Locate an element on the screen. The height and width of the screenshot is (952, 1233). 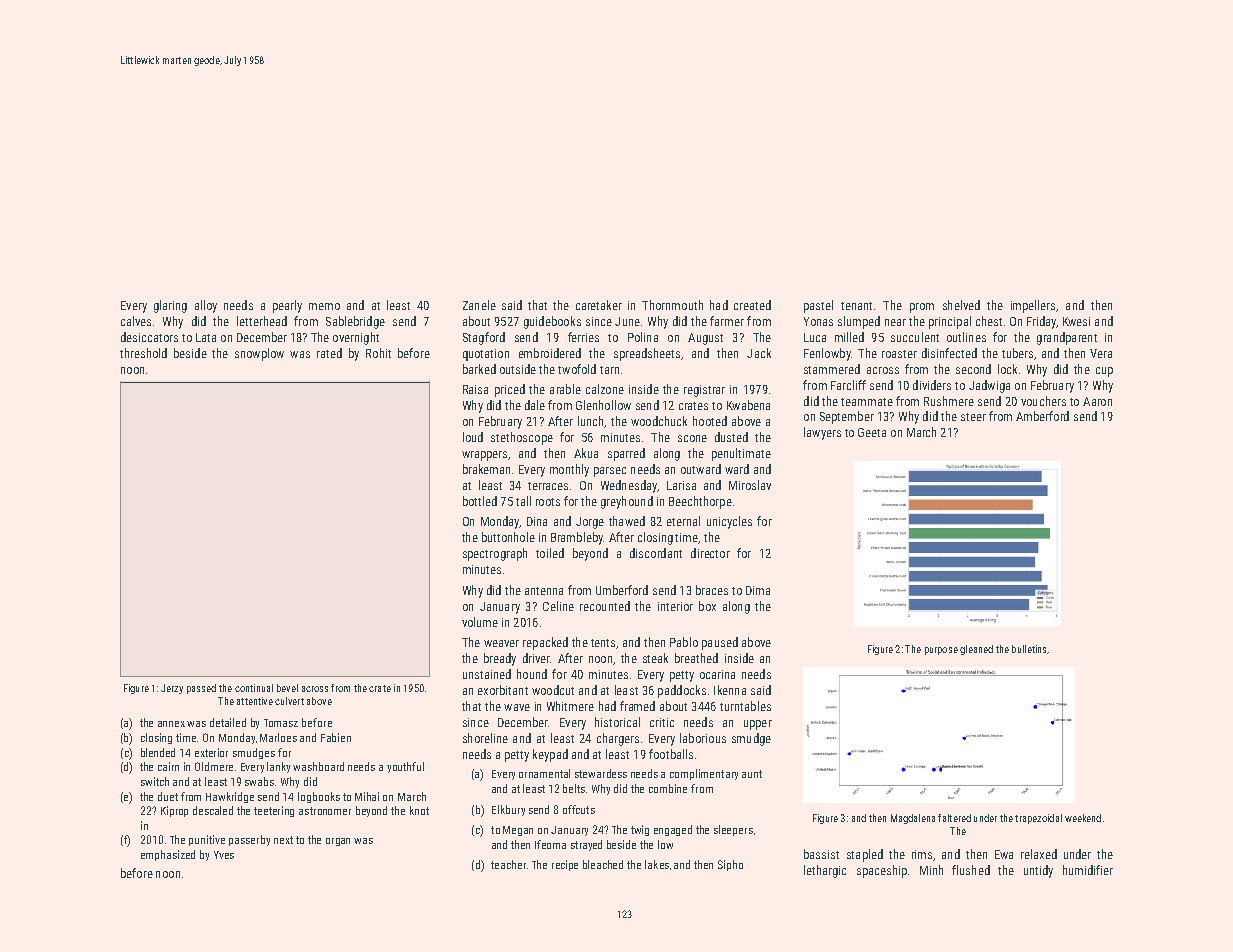
aunt is located at coordinates (752, 774).
